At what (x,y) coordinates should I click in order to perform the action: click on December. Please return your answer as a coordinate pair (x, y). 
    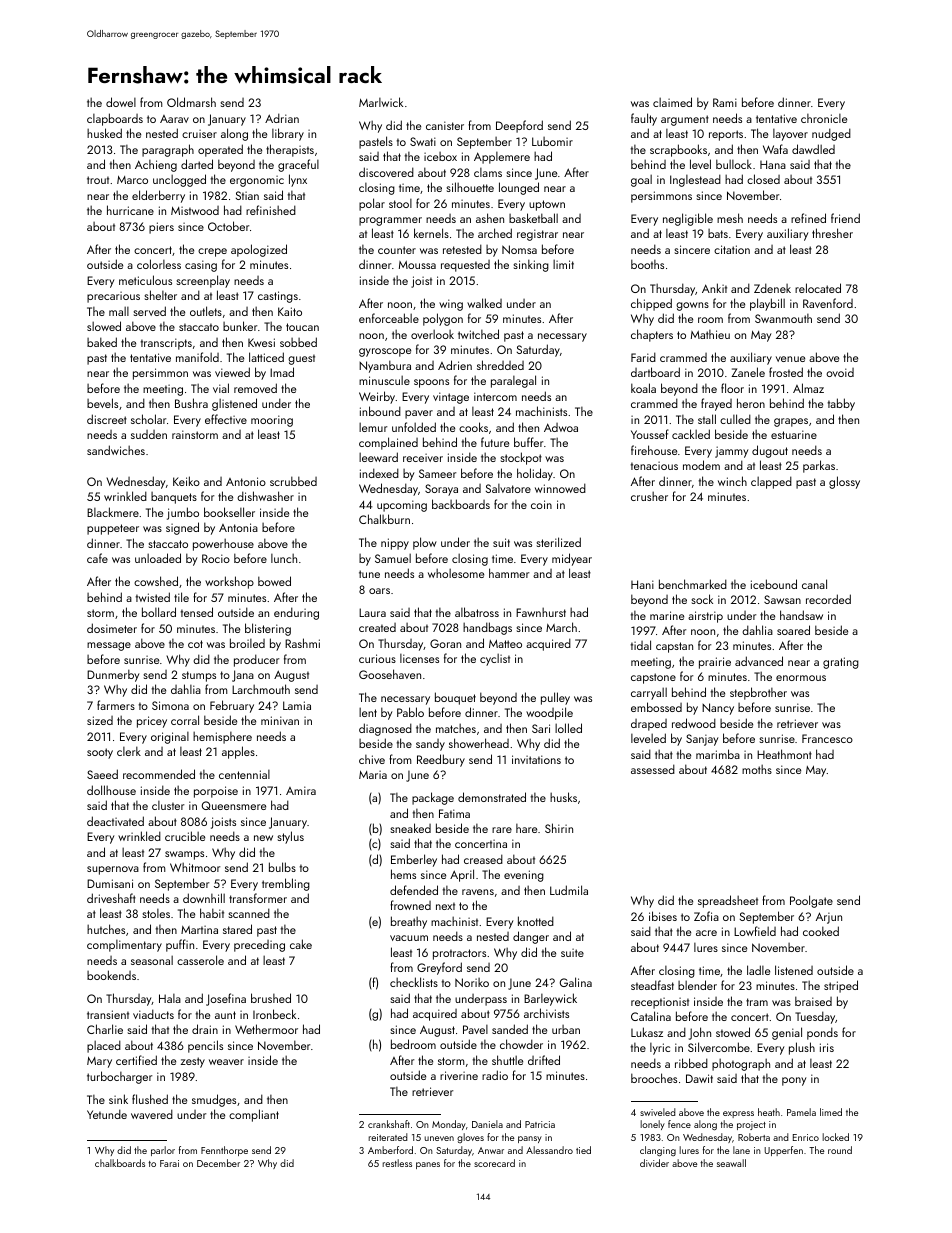
    Looking at the image, I should click on (218, 1163).
